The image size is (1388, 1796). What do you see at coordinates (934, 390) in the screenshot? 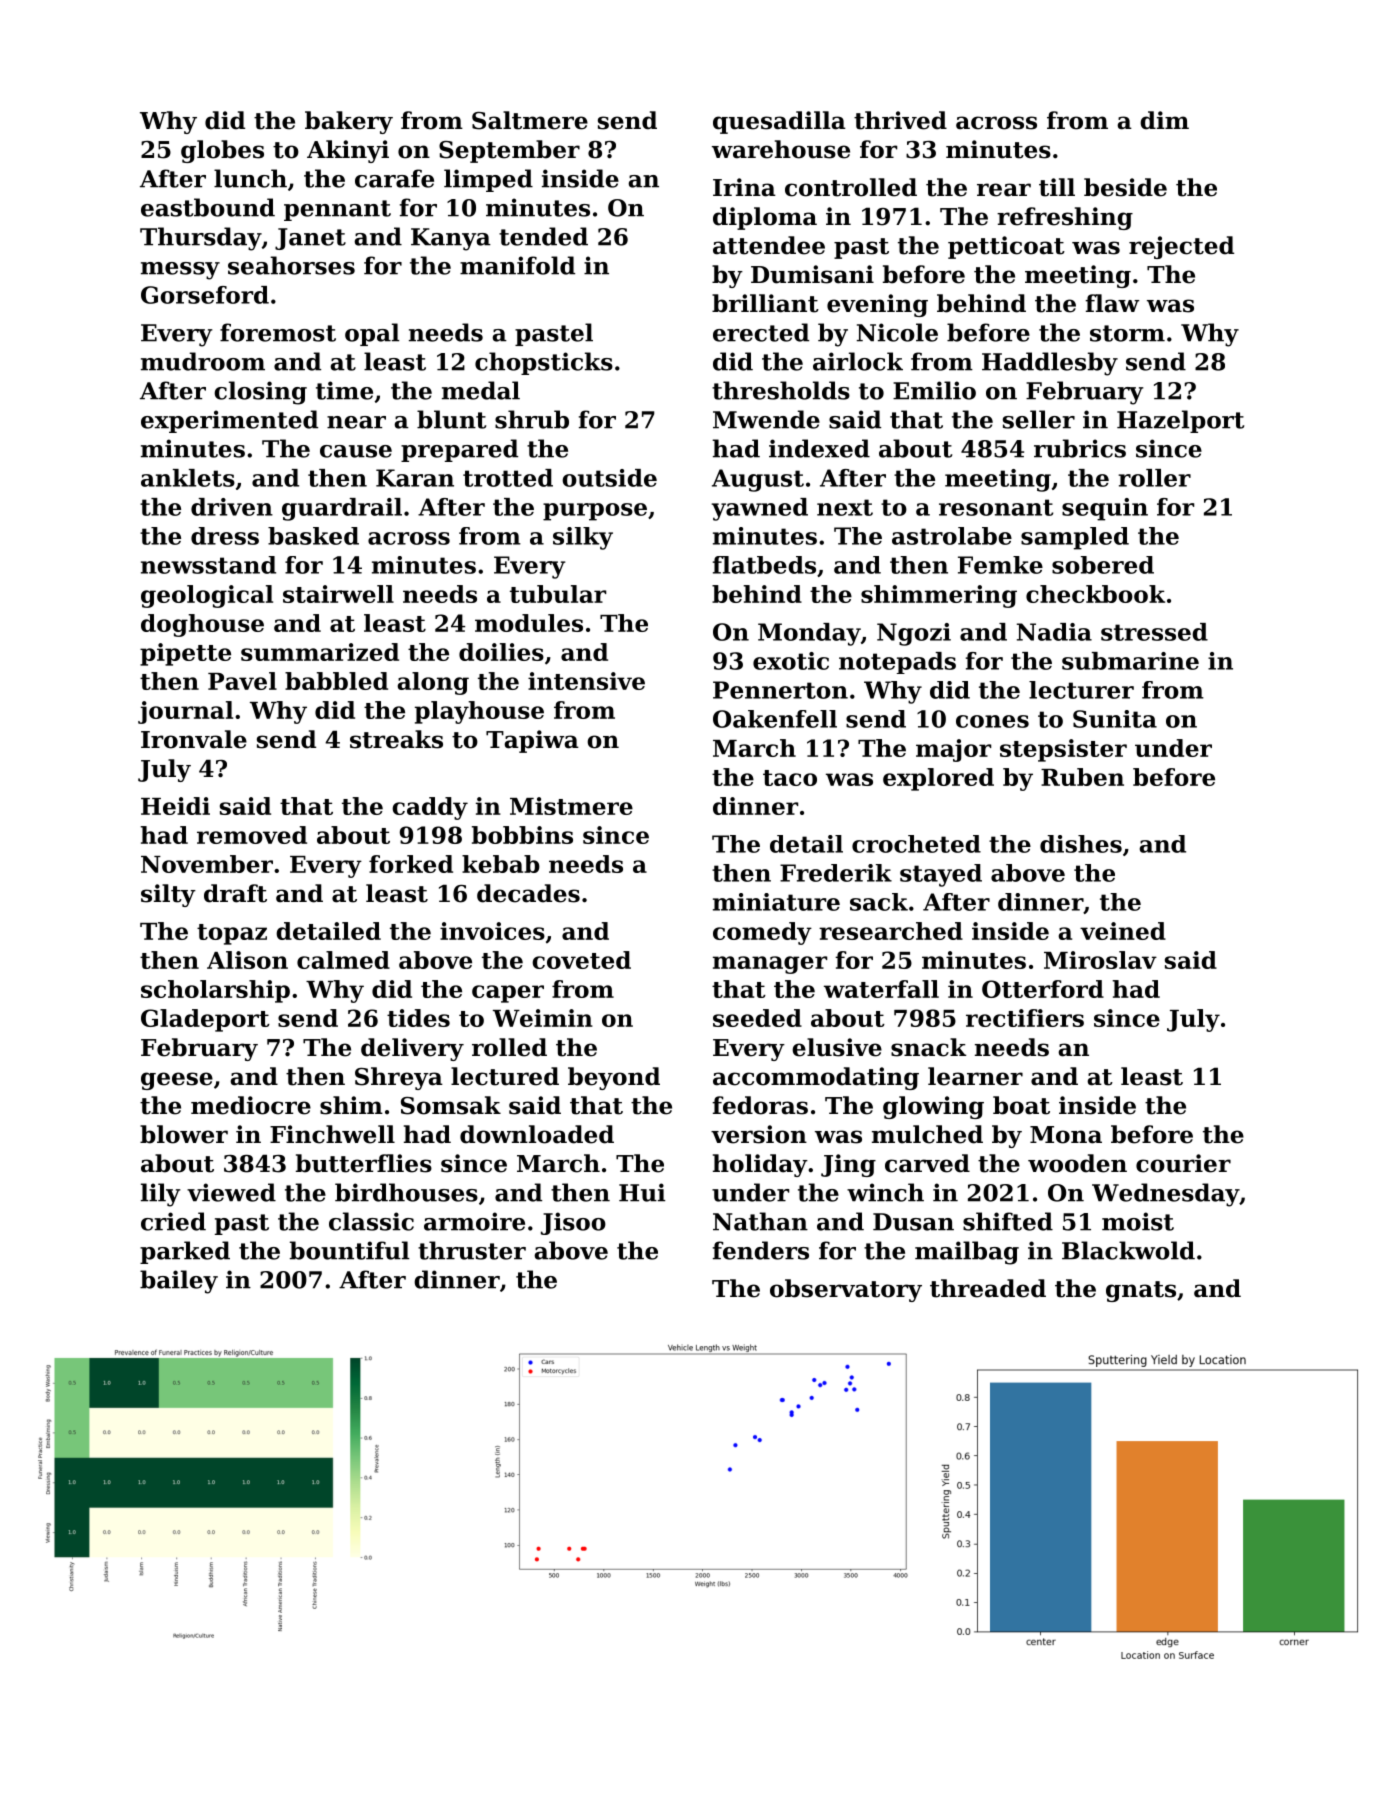
I see `Emilio` at bounding box center [934, 390].
